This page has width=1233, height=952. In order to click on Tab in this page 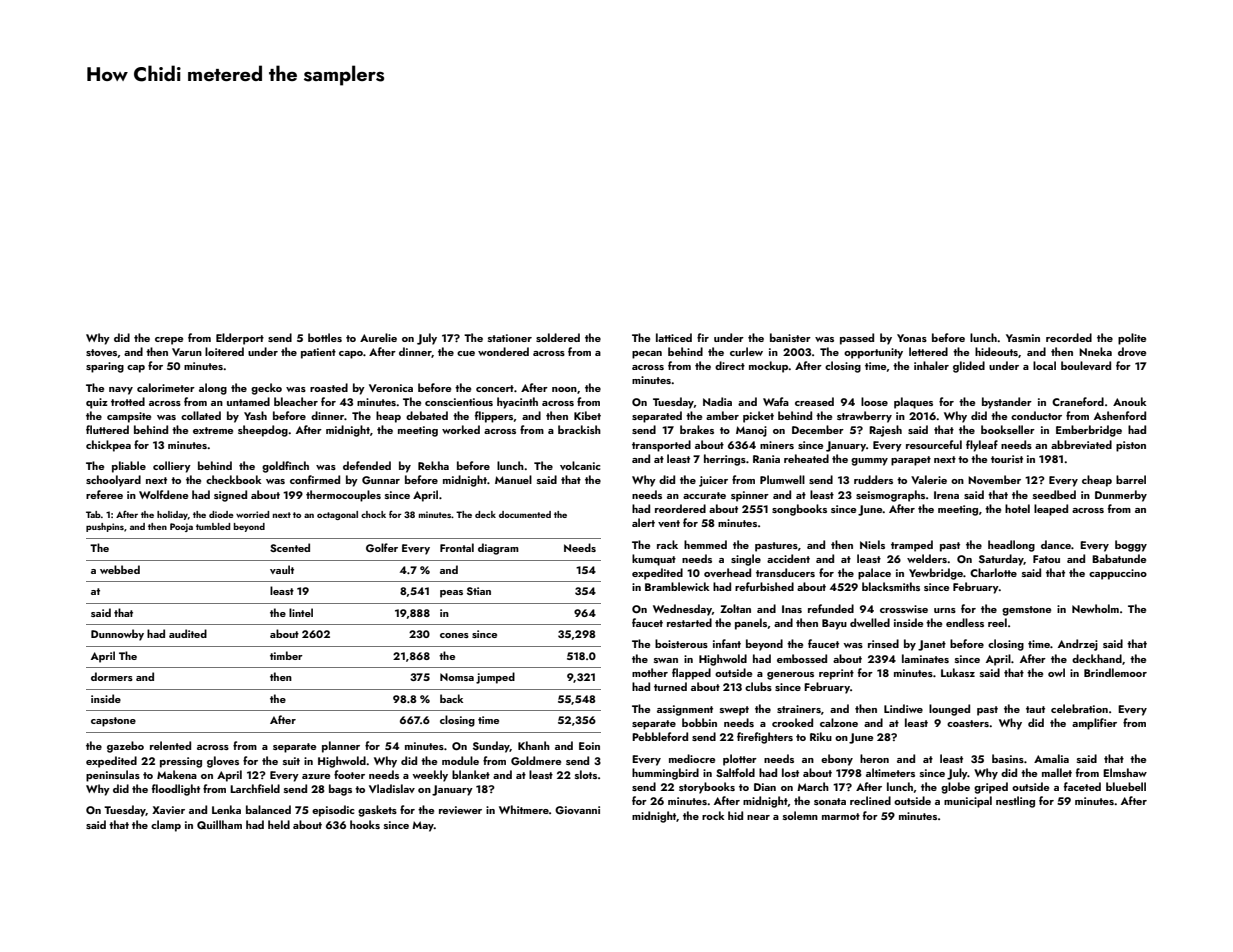, I will do `click(93, 514)`.
